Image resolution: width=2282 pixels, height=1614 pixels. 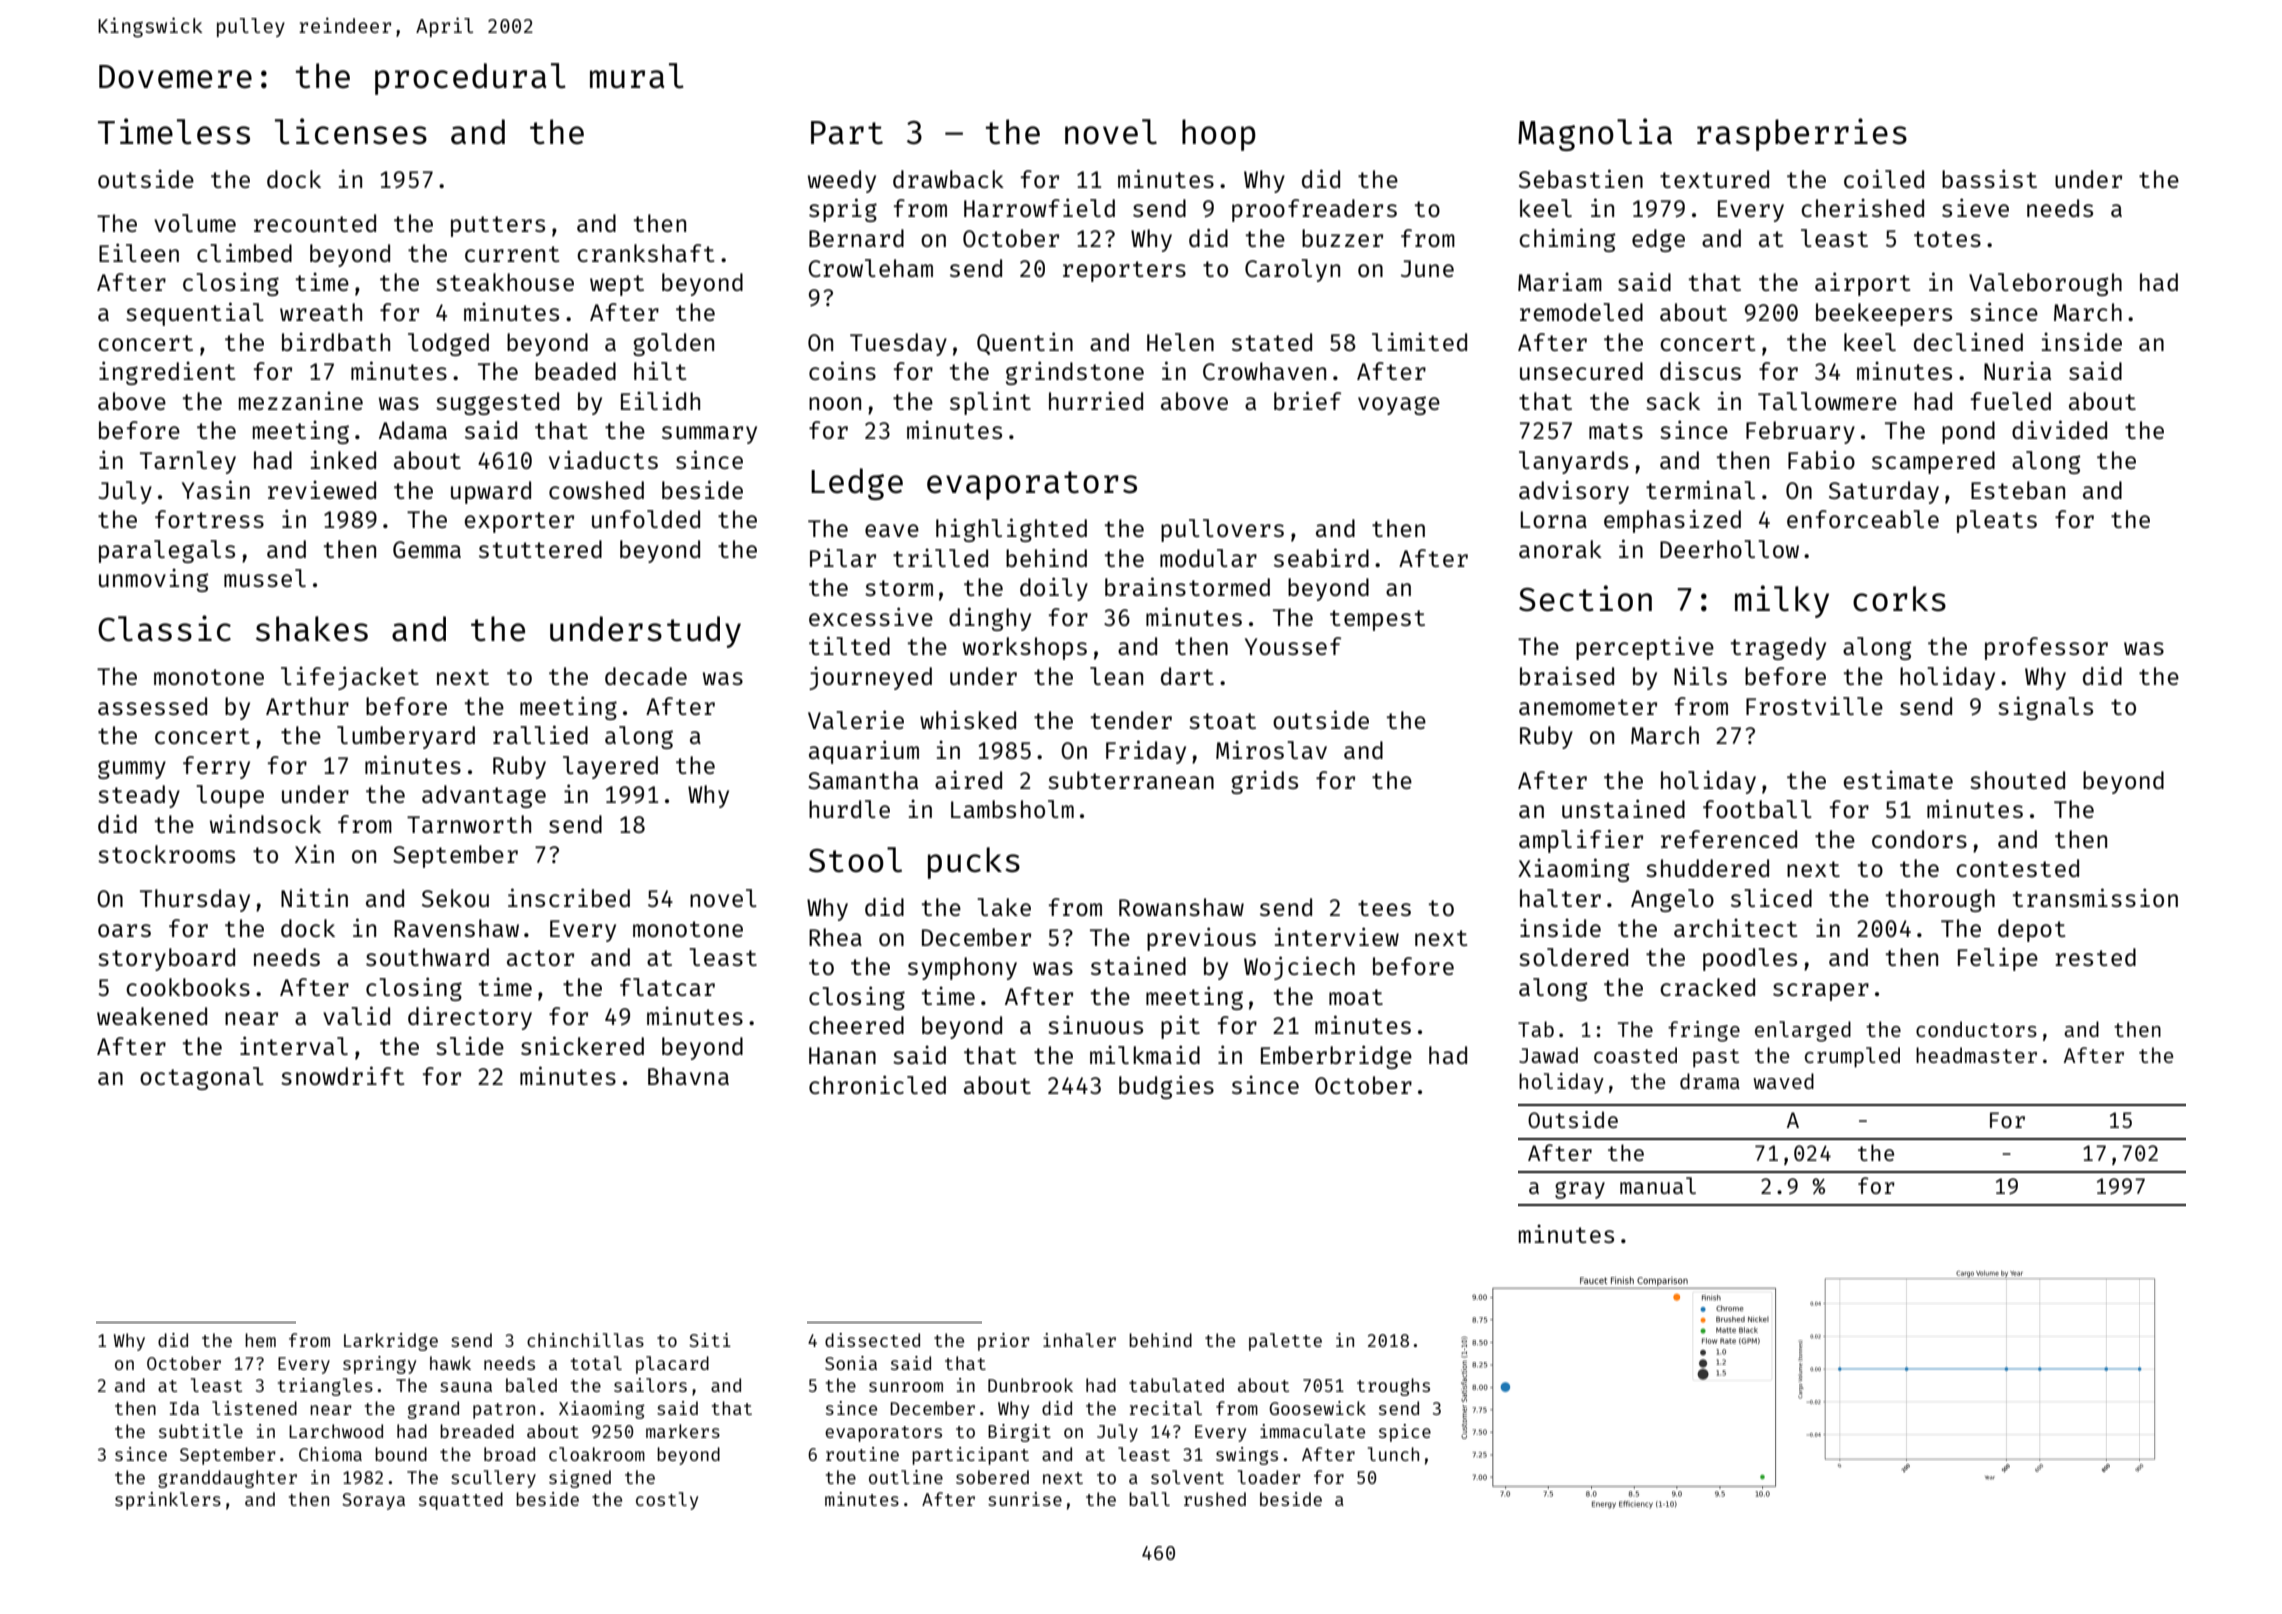 I want to click on prior, so click(x=1004, y=1342).
